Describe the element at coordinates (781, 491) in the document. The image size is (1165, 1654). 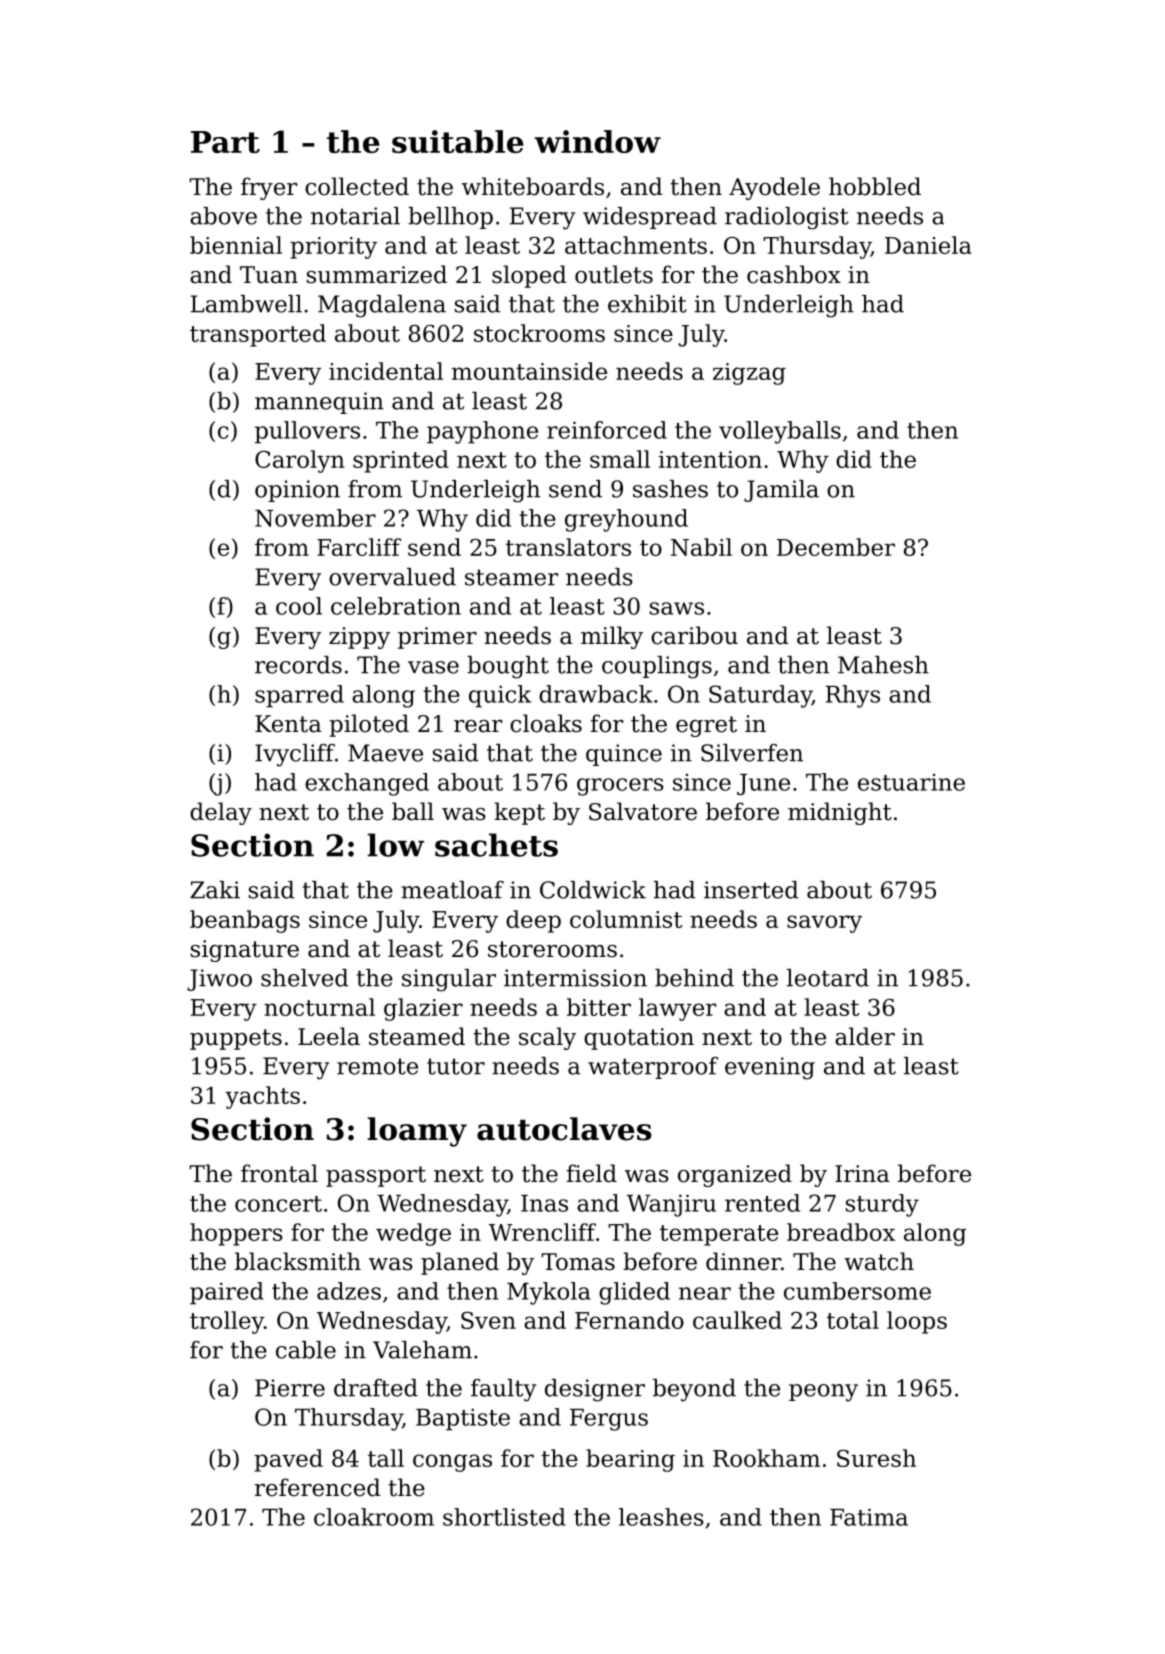
I see `Jamila` at that location.
